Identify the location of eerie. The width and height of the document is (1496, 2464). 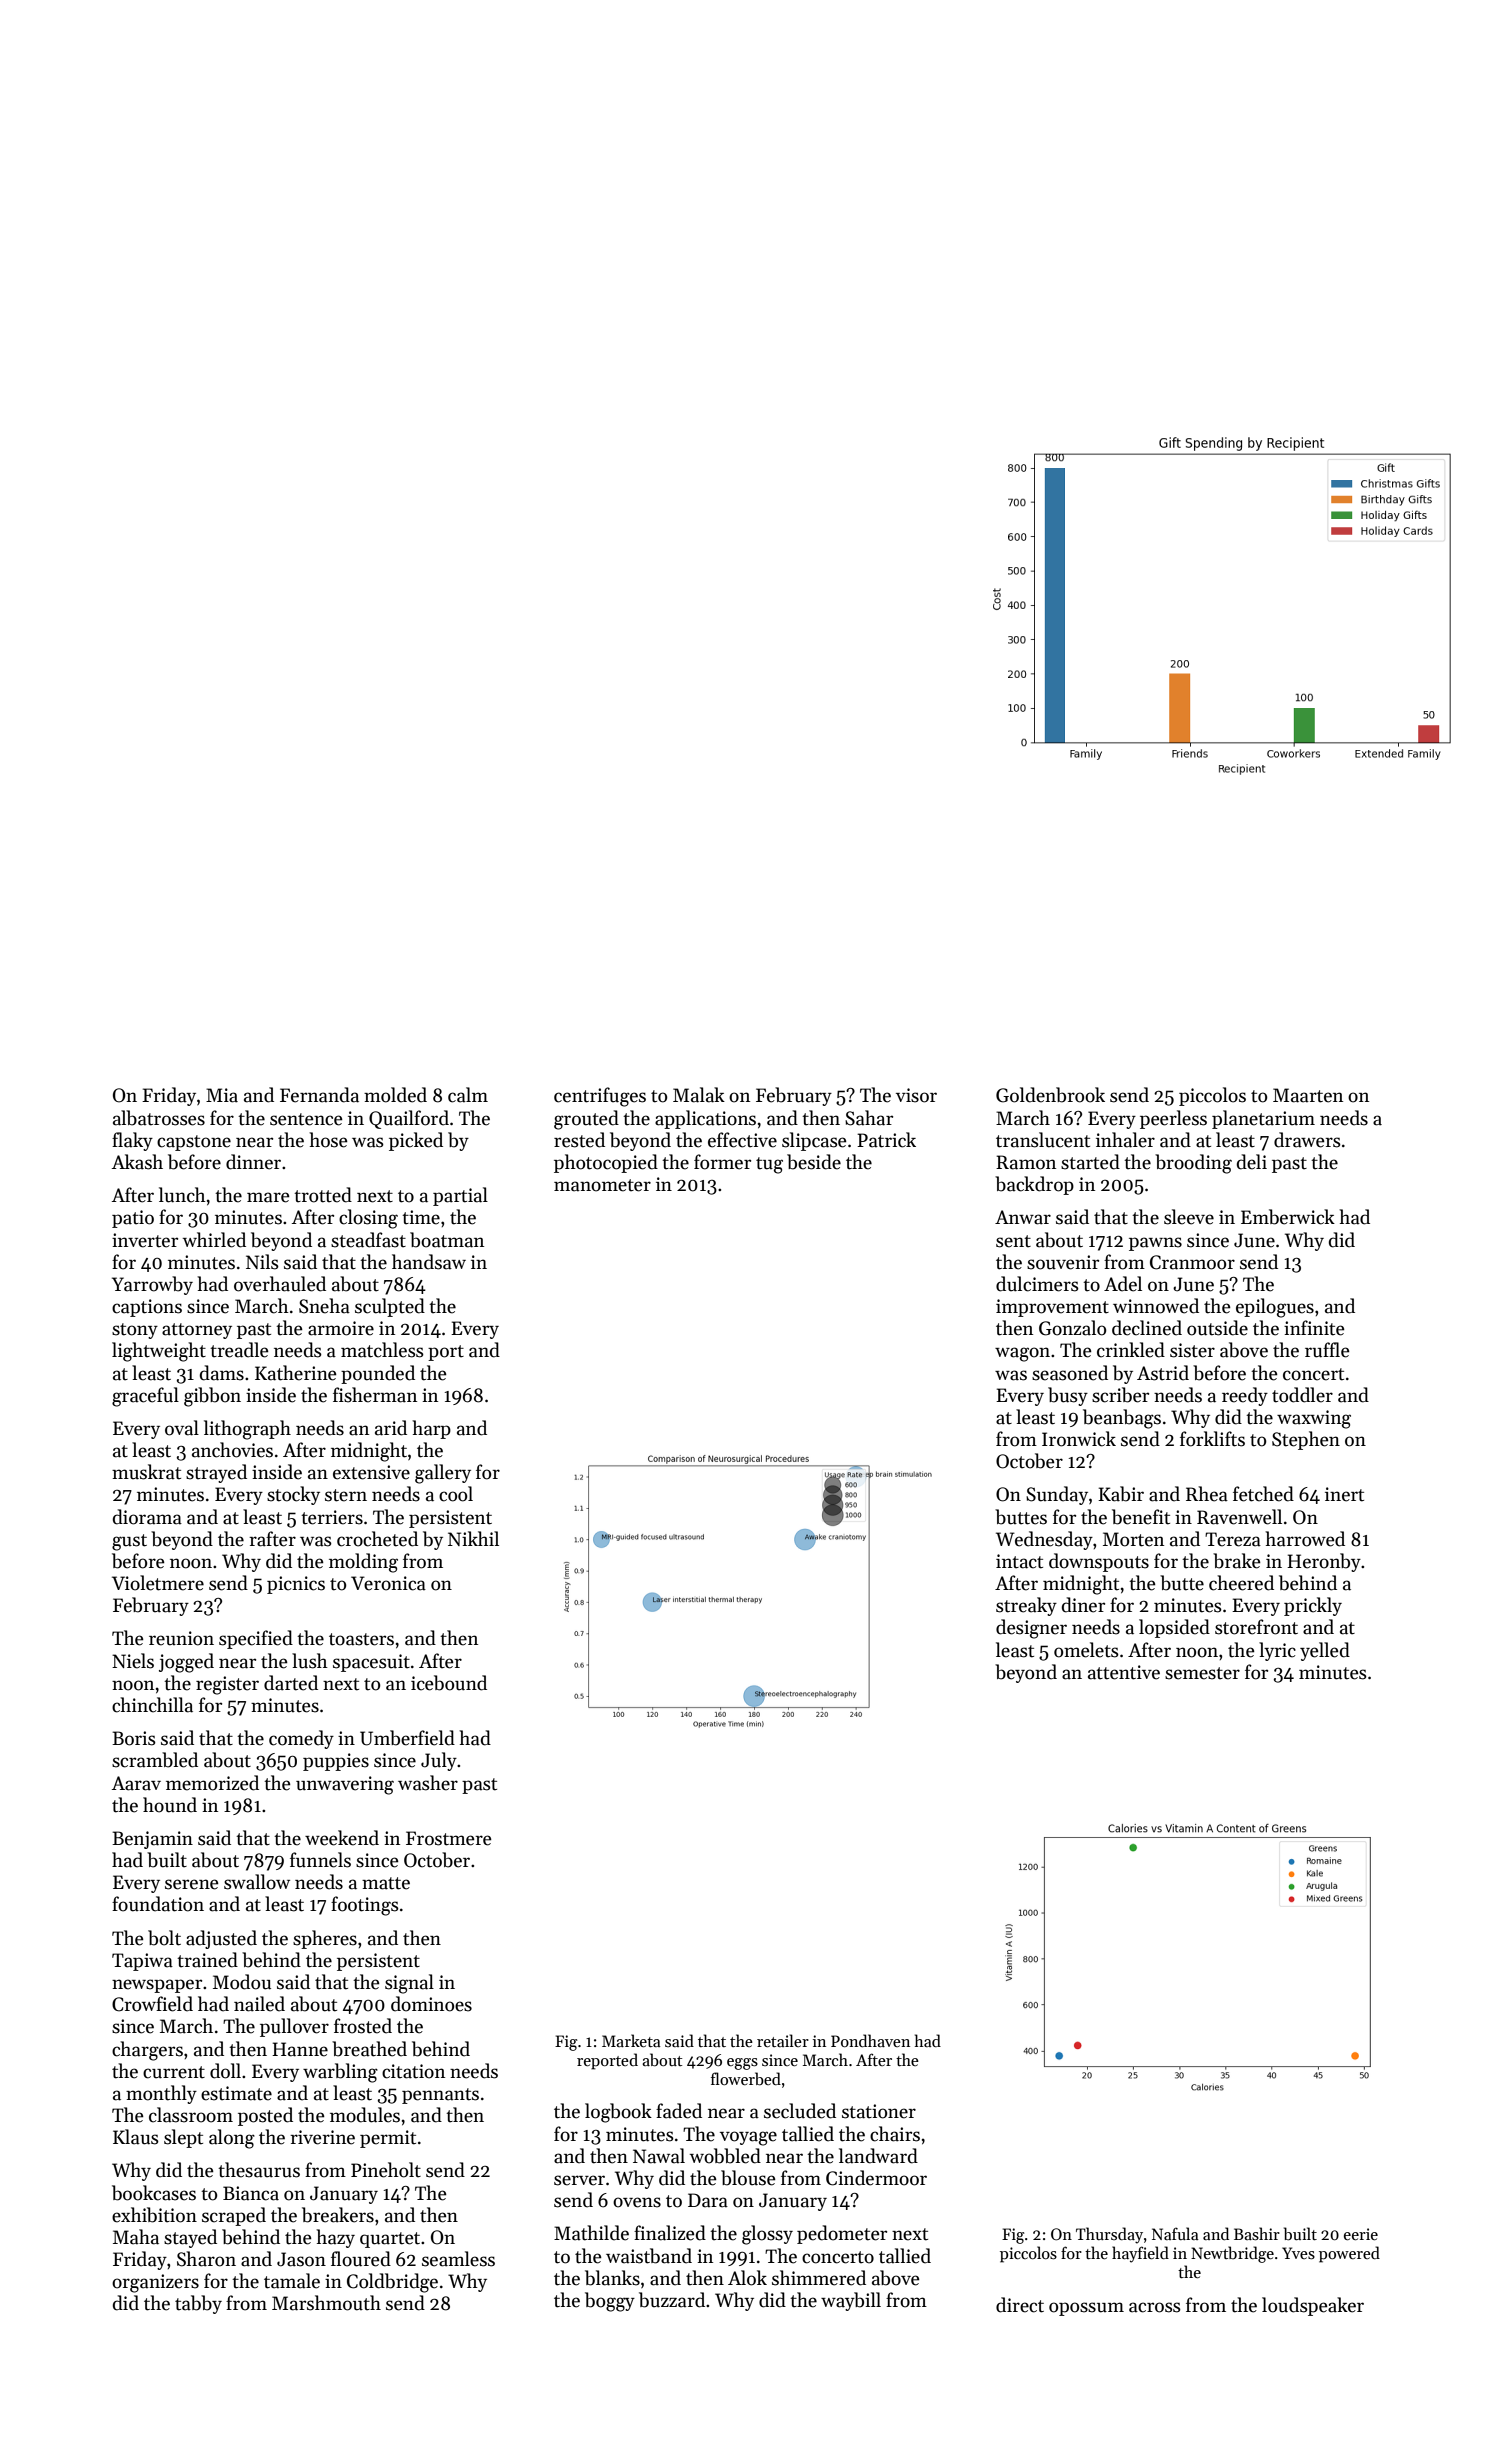
(1361, 2234).
